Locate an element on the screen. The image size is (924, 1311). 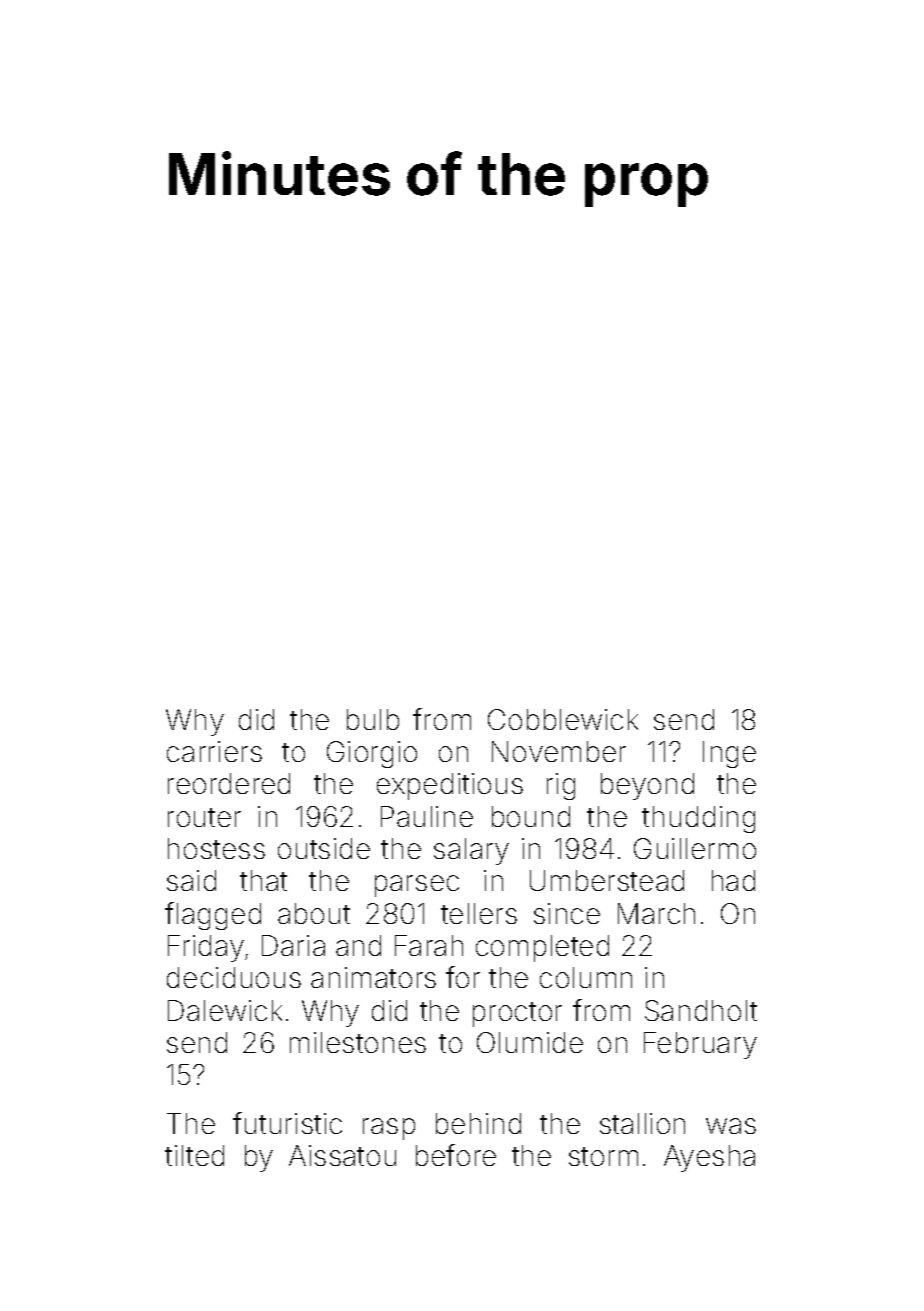
about is located at coordinates (314, 913).
